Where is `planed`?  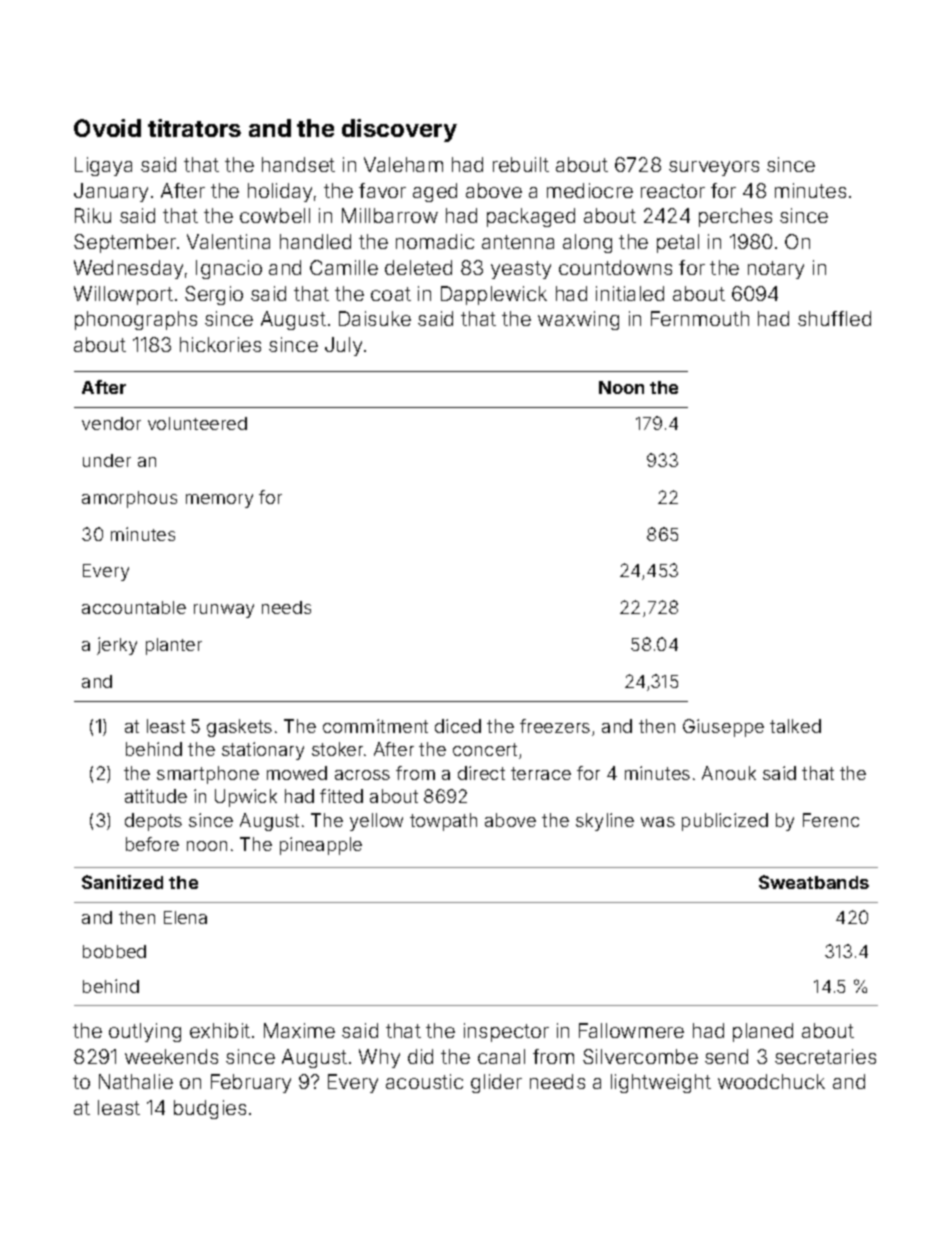
planed is located at coordinates (763, 1032).
